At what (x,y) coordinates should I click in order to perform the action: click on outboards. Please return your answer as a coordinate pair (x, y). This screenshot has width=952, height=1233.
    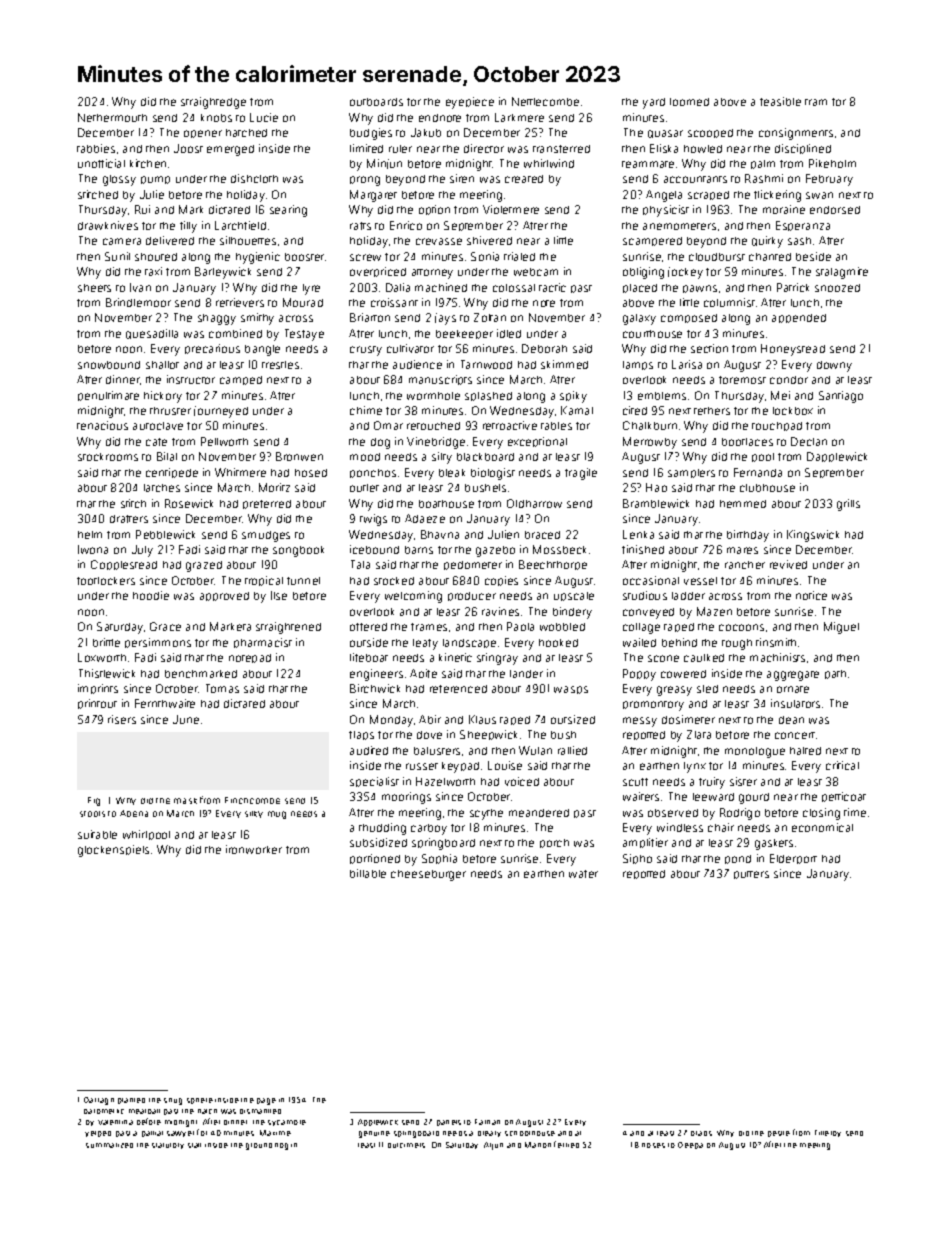
    Looking at the image, I should click on (376, 102).
